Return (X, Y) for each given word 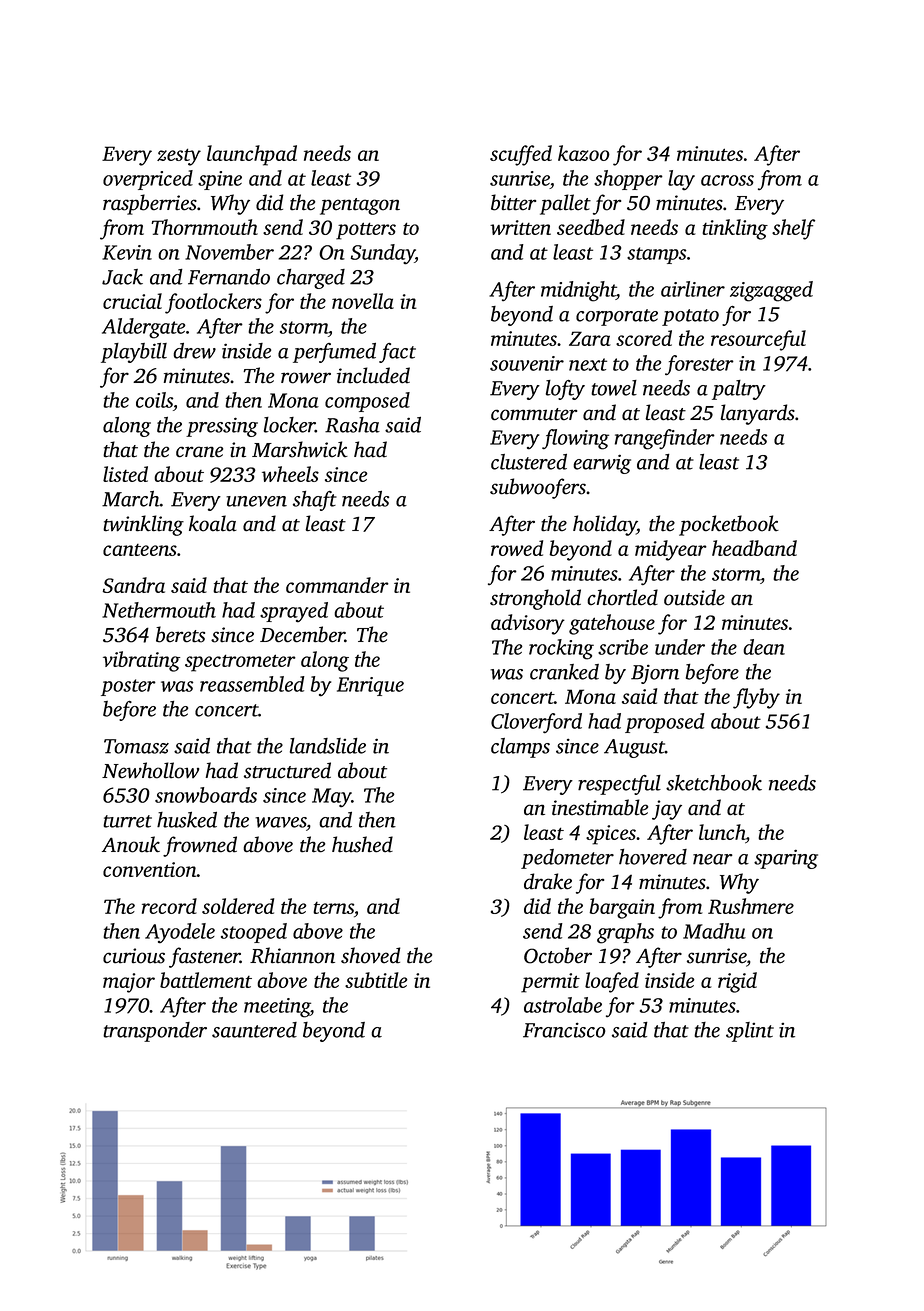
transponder (155, 1032)
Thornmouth (204, 227)
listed (125, 474)
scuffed (521, 155)
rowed (517, 548)
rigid (737, 982)
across (727, 180)
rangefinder (665, 439)
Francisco (564, 1030)
